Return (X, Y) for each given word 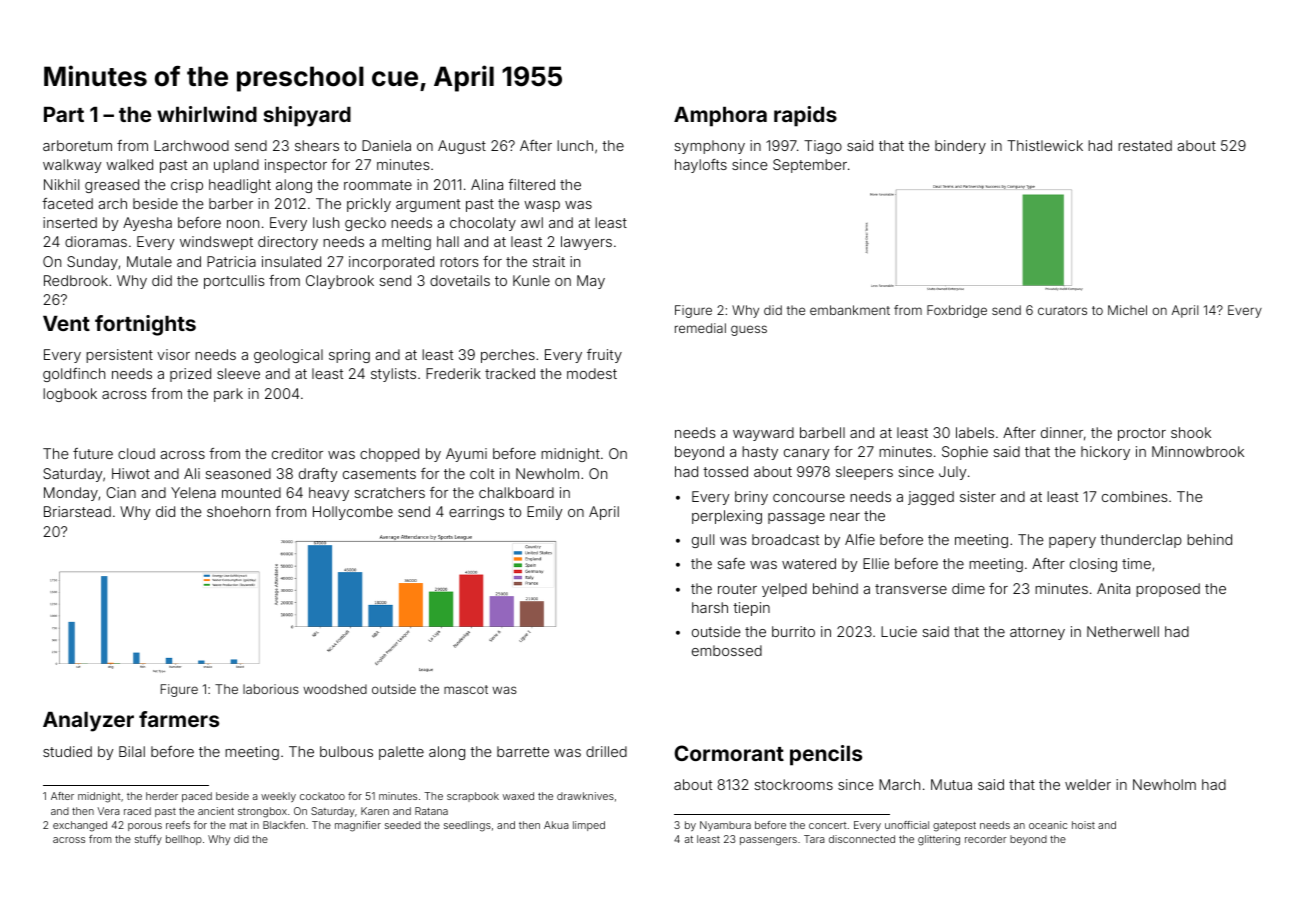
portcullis (234, 282)
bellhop (184, 840)
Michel (1127, 310)
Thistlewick (1045, 145)
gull (703, 541)
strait (549, 261)
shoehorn (238, 511)
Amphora (720, 117)
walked (129, 164)
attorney (1037, 633)
